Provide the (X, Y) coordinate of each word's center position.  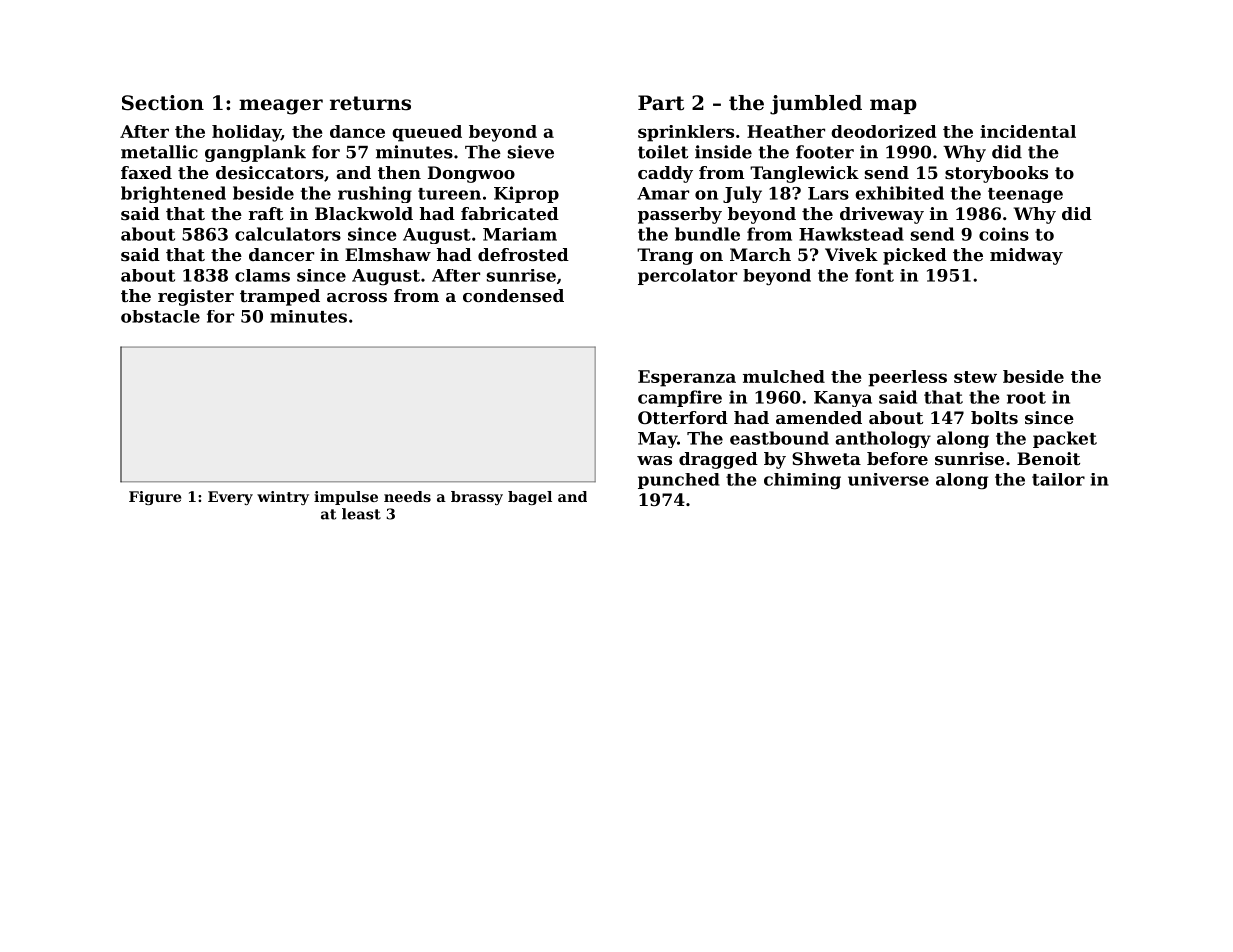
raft (266, 213)
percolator (687, 277)
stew (975, 377)
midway (1026, 256)
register (196, 297)
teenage (1025, 195)
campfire (680, 398)
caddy (665, 174)
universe (888, 479)
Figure (155, 498)
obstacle (160, 316)
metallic (159, 152)
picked (915, 256)
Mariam (520, 234)
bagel (530, 498)
